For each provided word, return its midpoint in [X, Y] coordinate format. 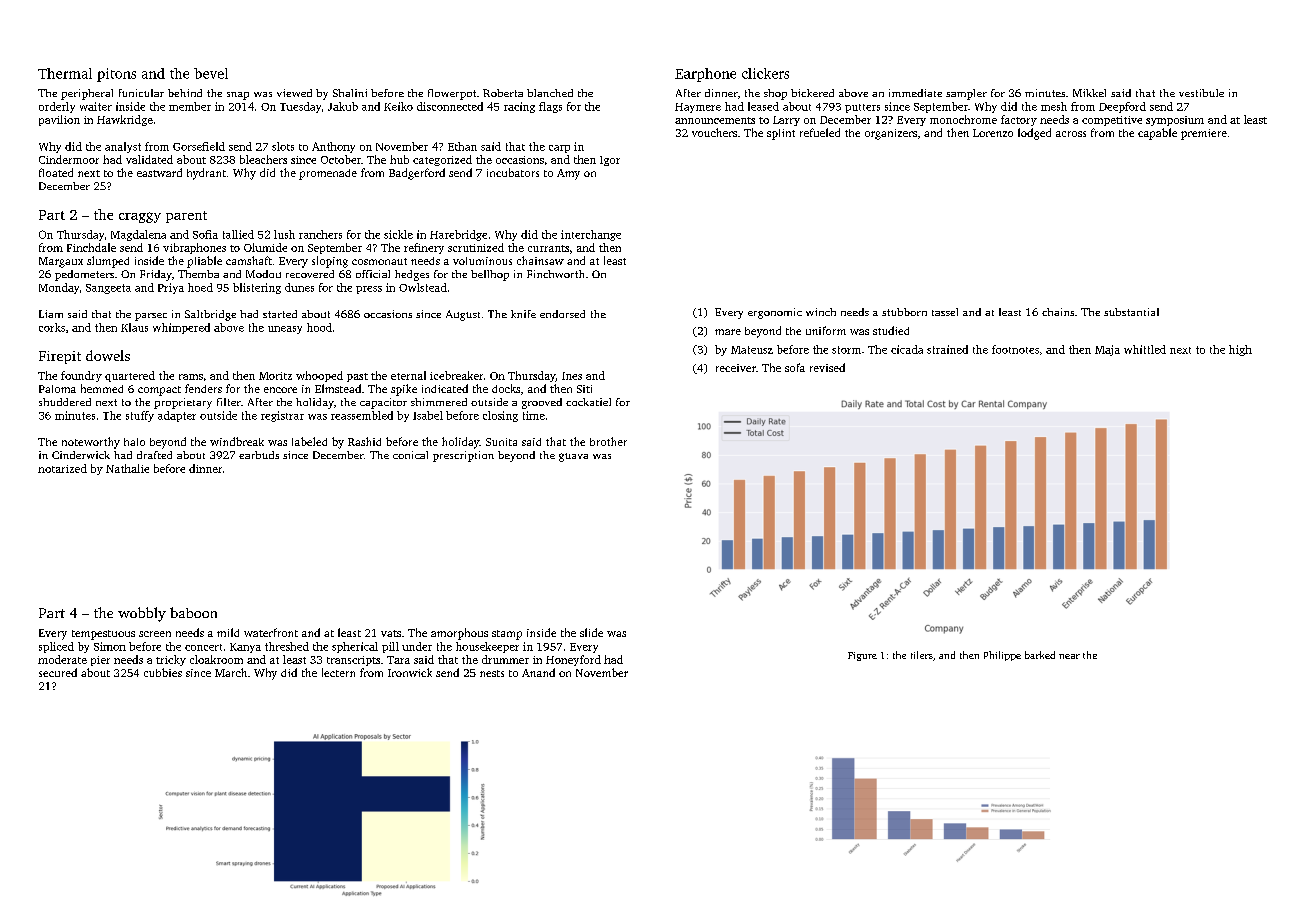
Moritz [275, 376]
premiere [1204, 134]
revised [827, 367]
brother [608, 441]
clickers [765, 73]
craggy [140, 217]
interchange [591, 235]
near [1069, 656]
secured [58, 672]
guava [573, 457]
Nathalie [127, 468]
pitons [116, 75]
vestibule [1201, 93]
